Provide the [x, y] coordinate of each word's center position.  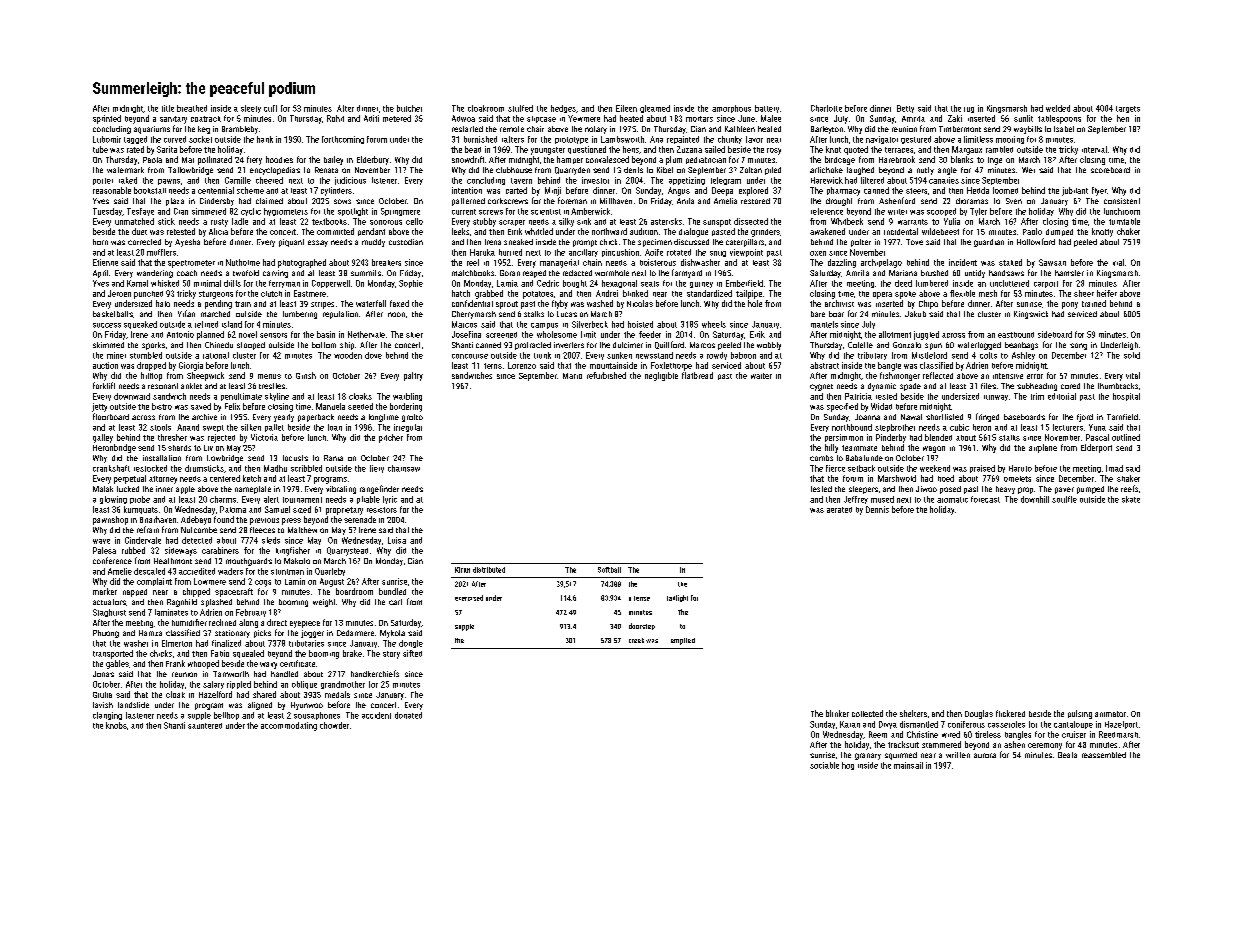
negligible [661, 376]
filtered [872, 180]
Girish [306, 375]
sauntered [205, 726]
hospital [1126, 397]
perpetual [130, 479]
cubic [959, 427]
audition [644, 231]
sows [342, 201]
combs [821, 458]
